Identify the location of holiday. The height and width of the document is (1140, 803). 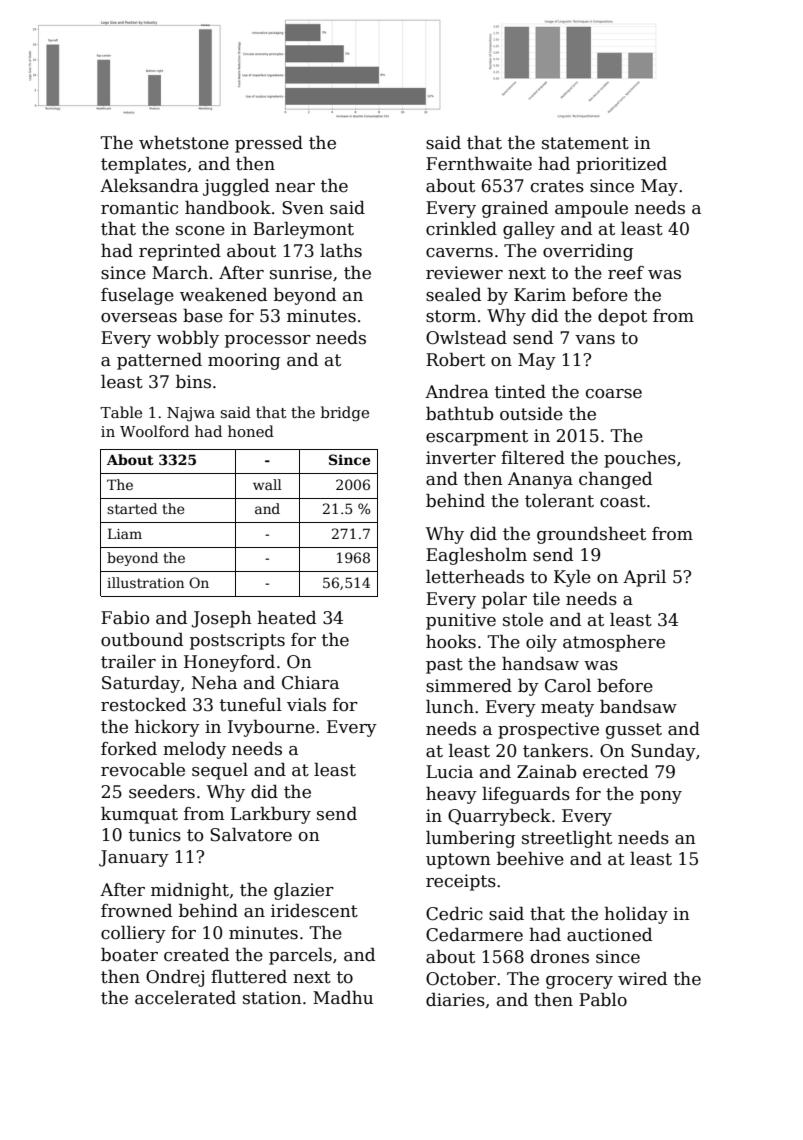
(636, 915).
